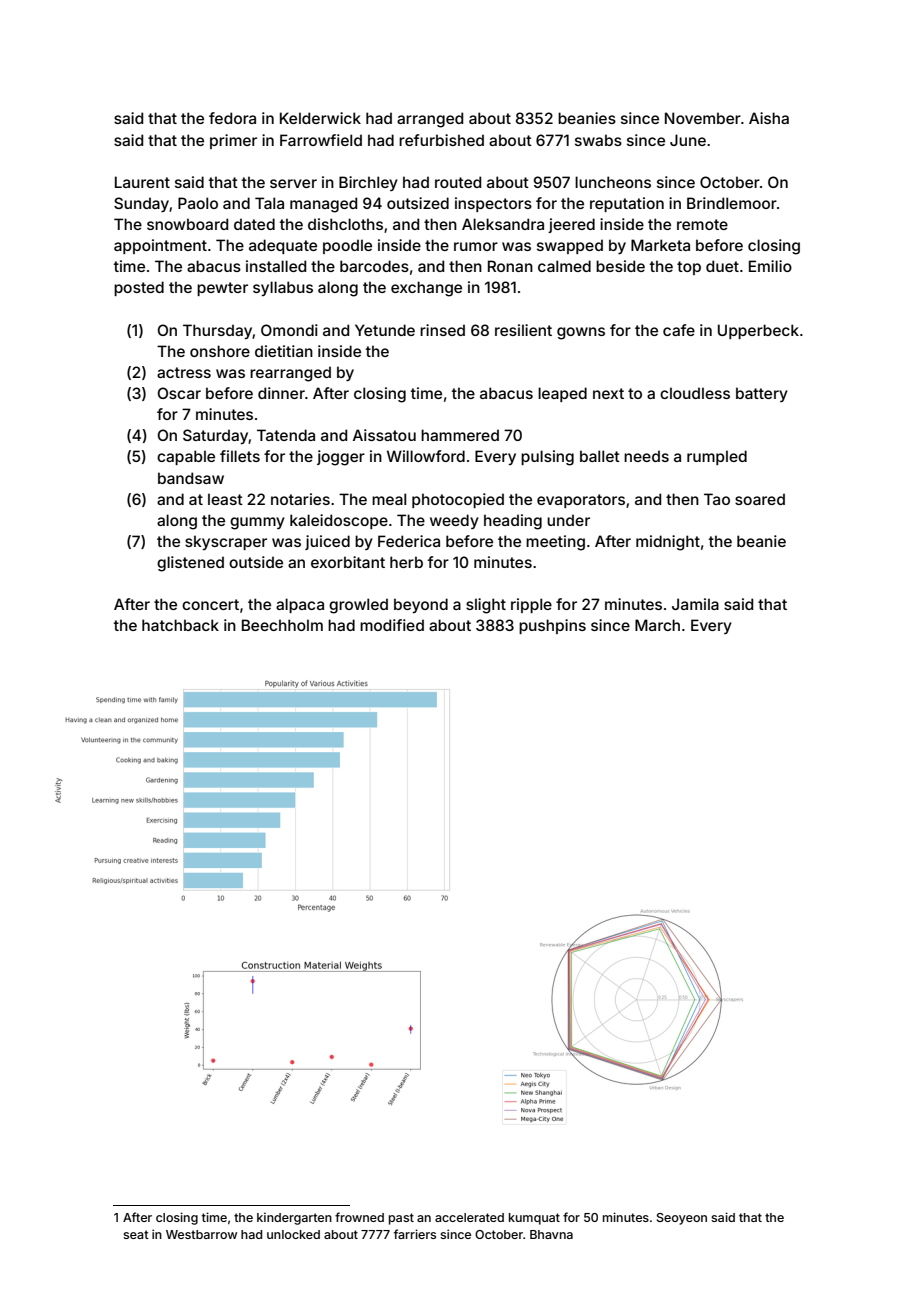  I want to click on seat, so click(136, 1234).
